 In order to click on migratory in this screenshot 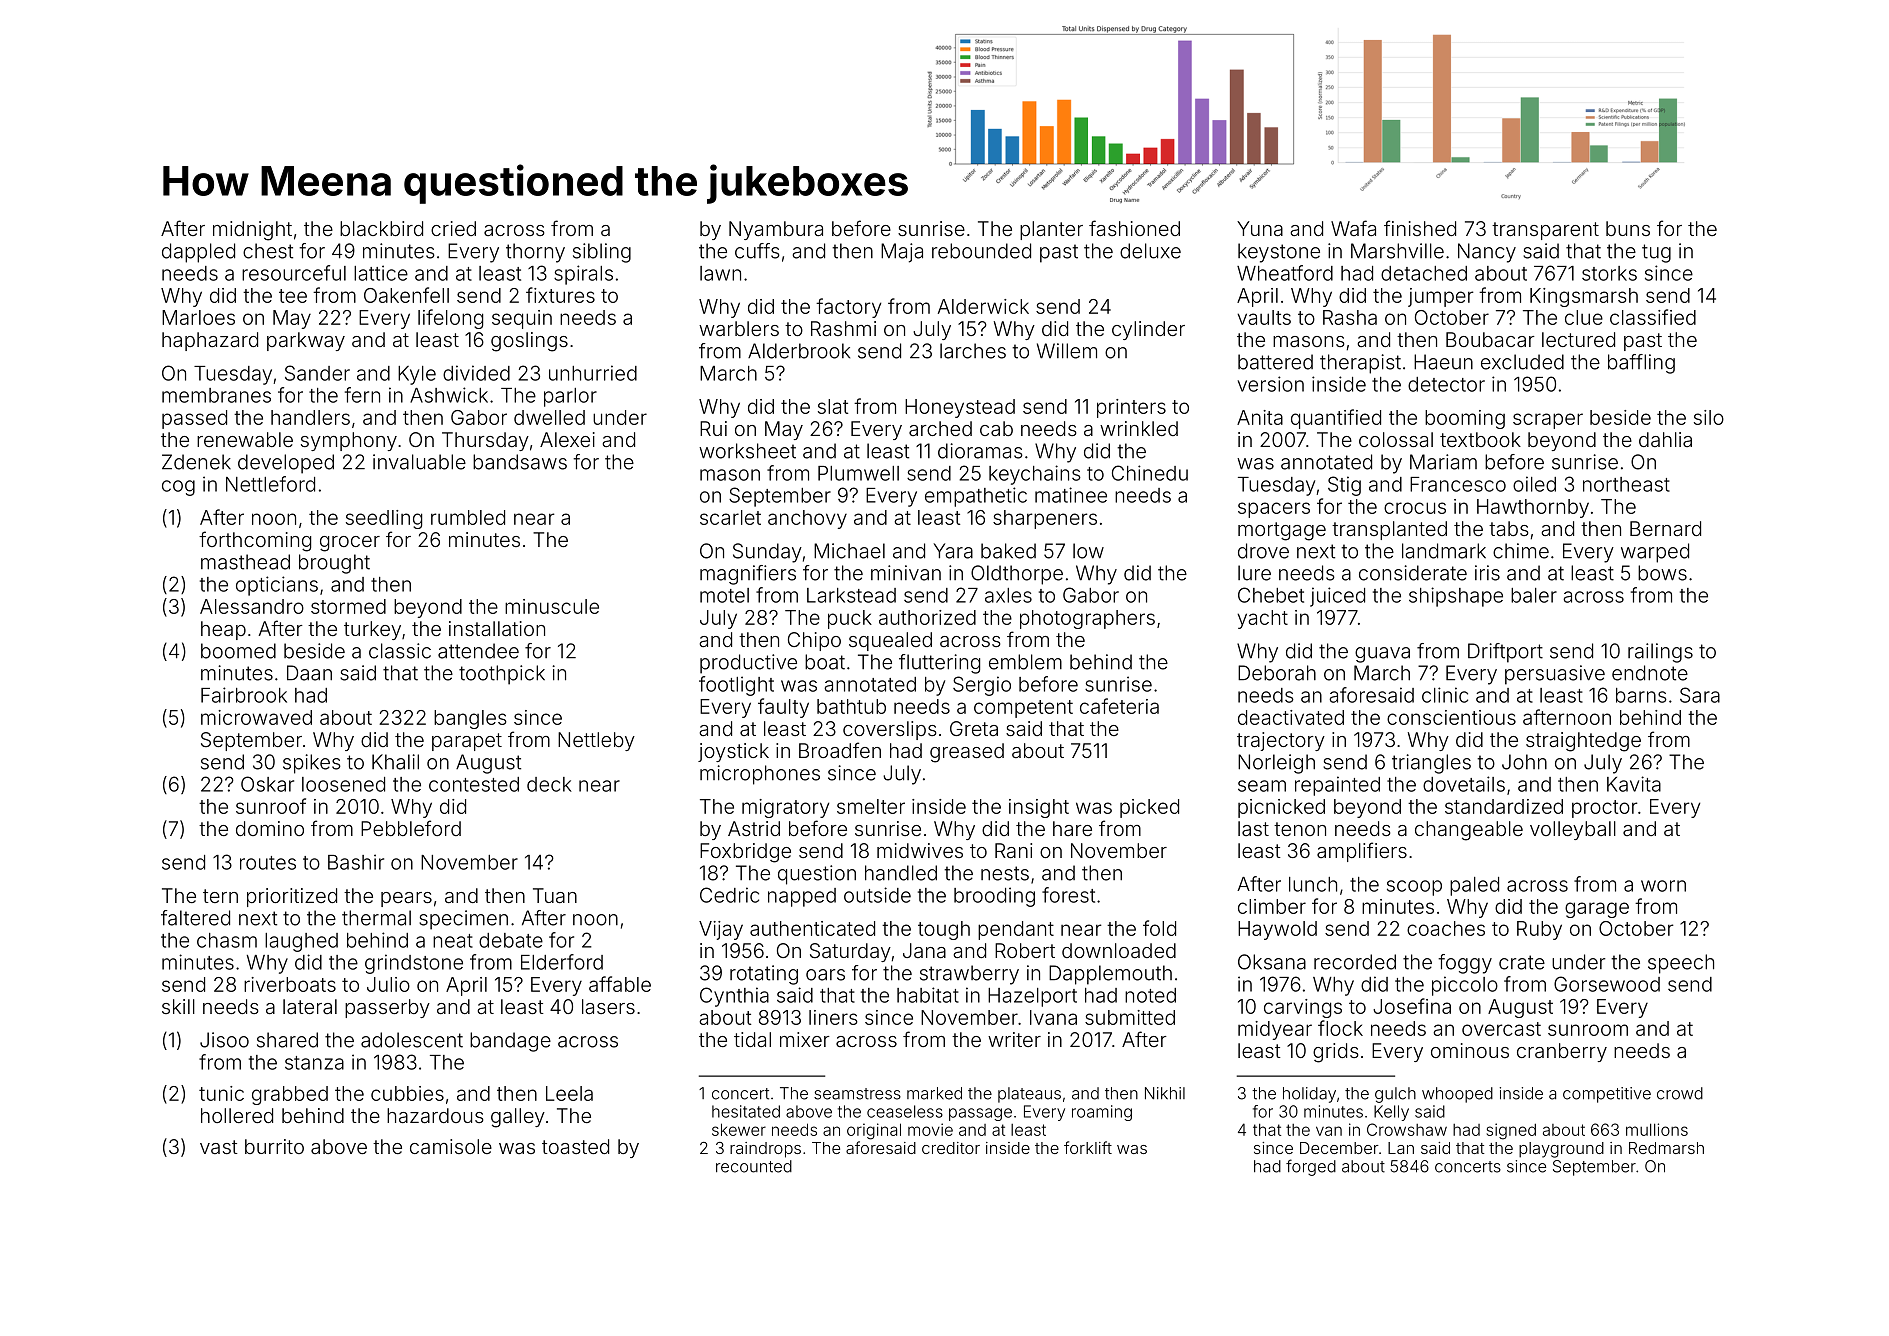, I will do `click(785, 808)`.
